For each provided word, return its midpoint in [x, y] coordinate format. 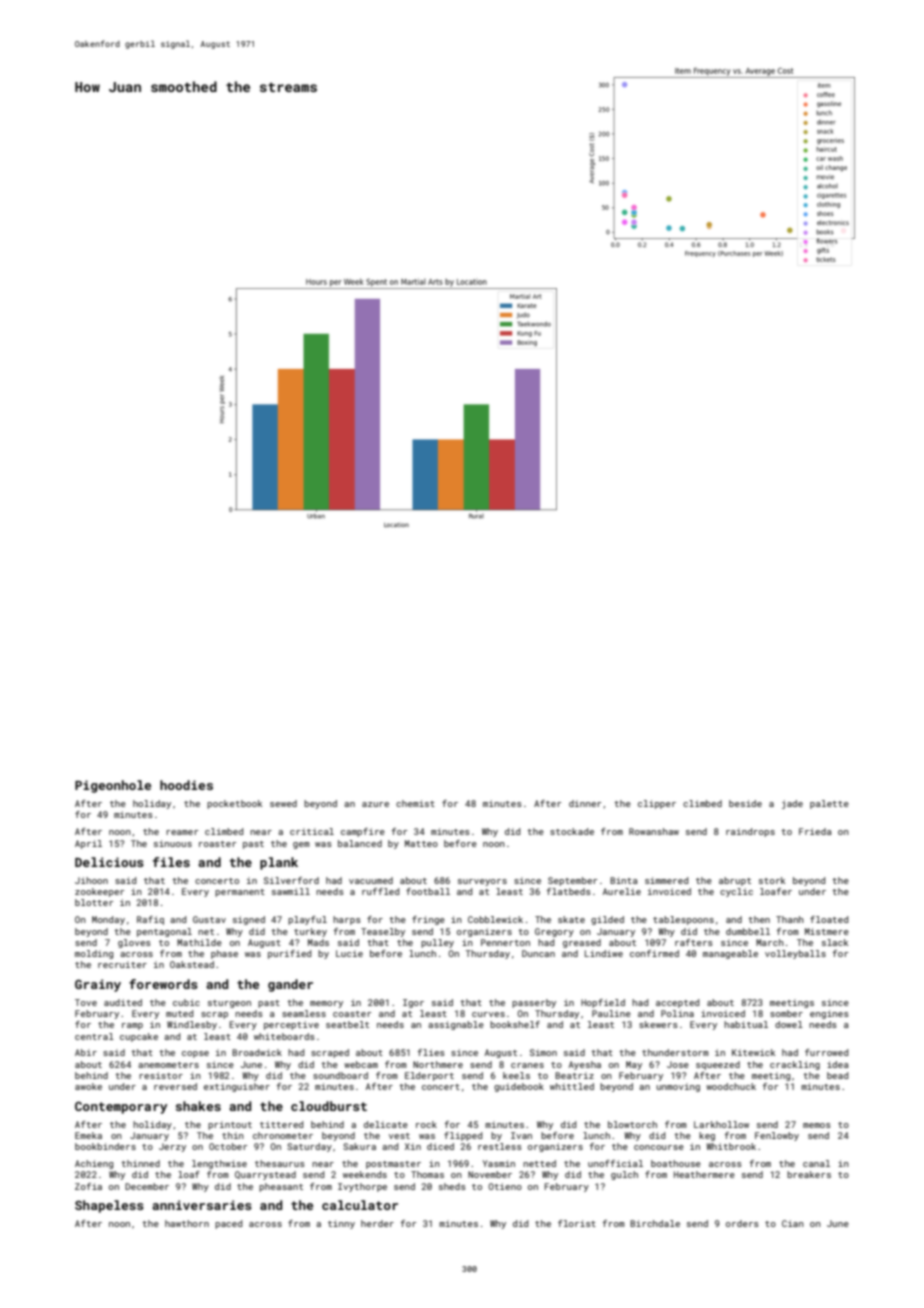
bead [837, 1075]
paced [228, 1224]
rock [426, 1124]
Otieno [505, 1186]
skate [571, 919]
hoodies [186, 785]
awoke [88, 1086]
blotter [94, 902]
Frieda [815, 831]
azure [375, 804]
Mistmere [827, 931]
